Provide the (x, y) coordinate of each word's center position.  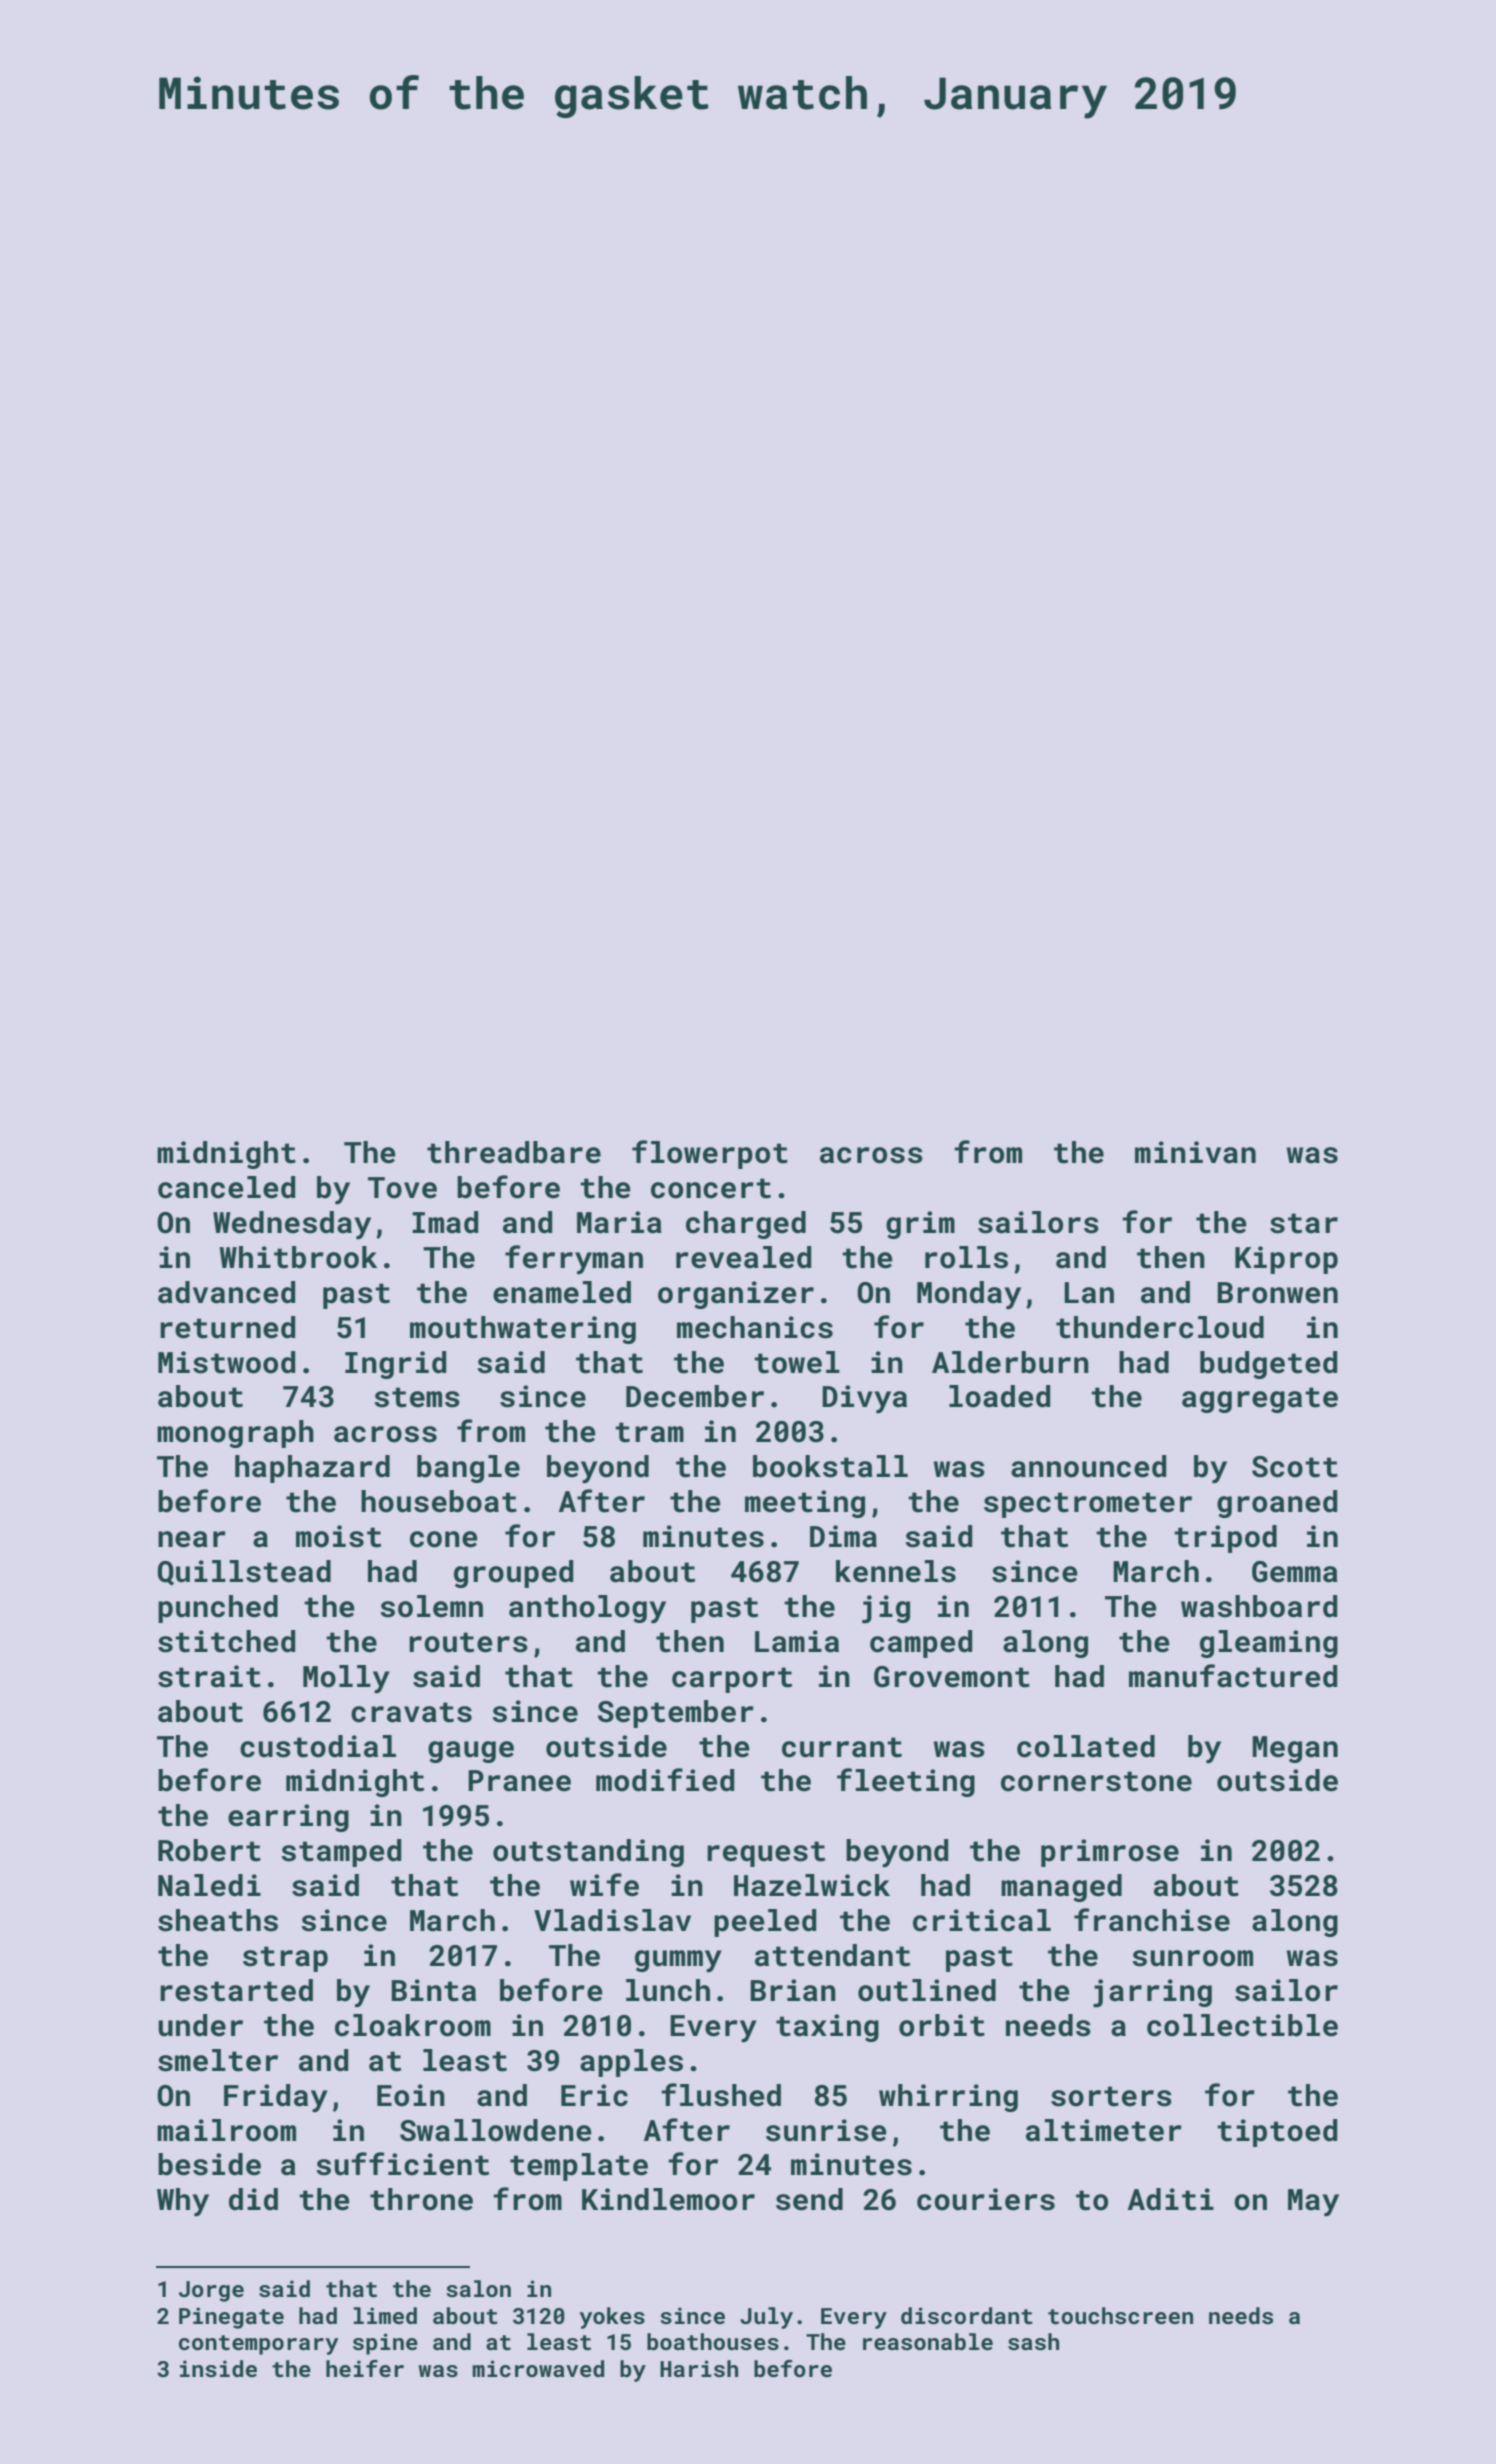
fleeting (906, 1782)
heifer (365, 2368)
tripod (1225, 1539)
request (766, 1854)
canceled (226, 1187)
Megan (1295, 1749)
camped (921, 1644)
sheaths (218, 1920)
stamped (341, 1853)
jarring (1152, 1993)
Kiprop (1286, 1260)
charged (746, 1225)
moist (338, 1536)
